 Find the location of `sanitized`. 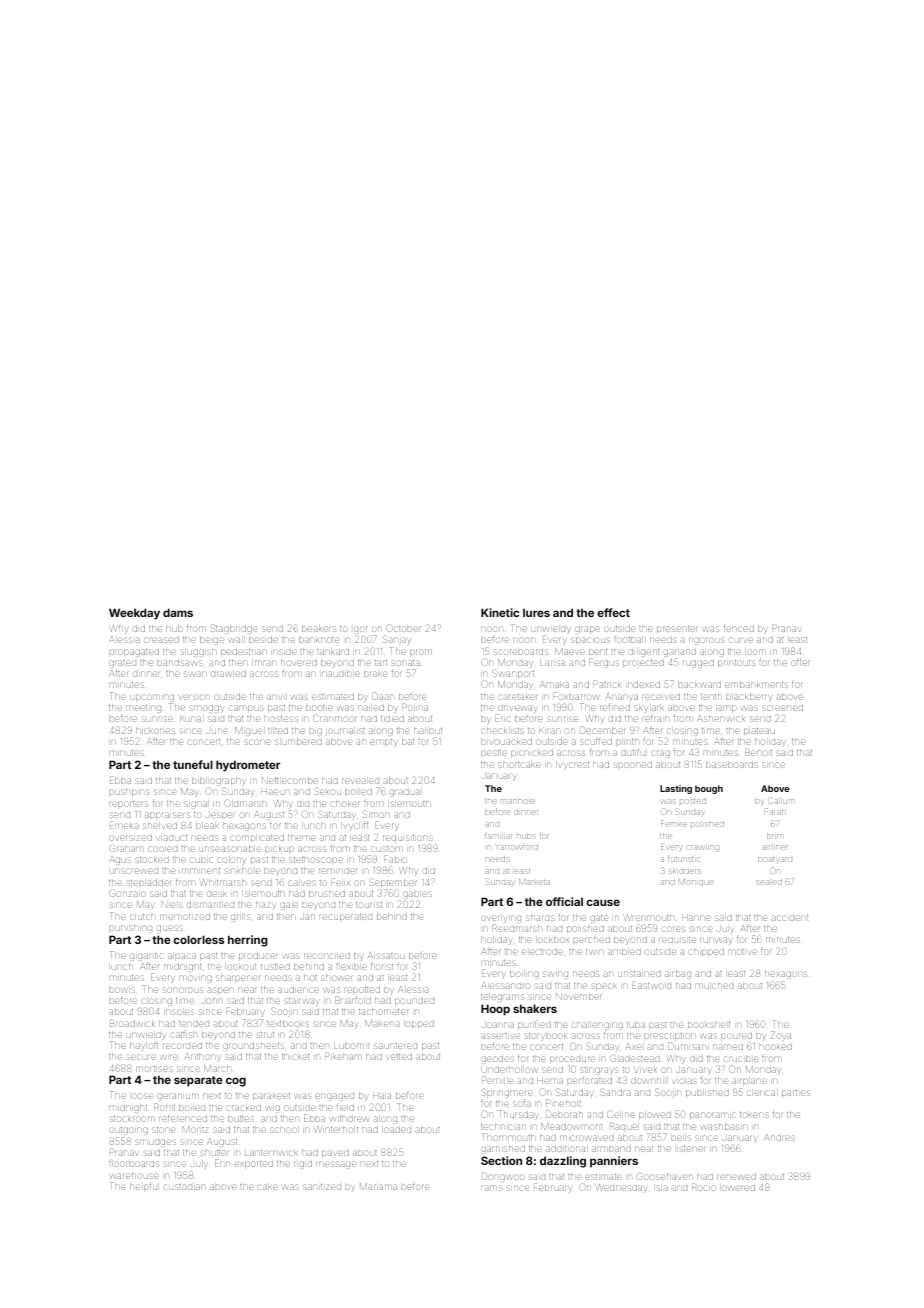

sanitized is located at coordinates (322, 1187).
